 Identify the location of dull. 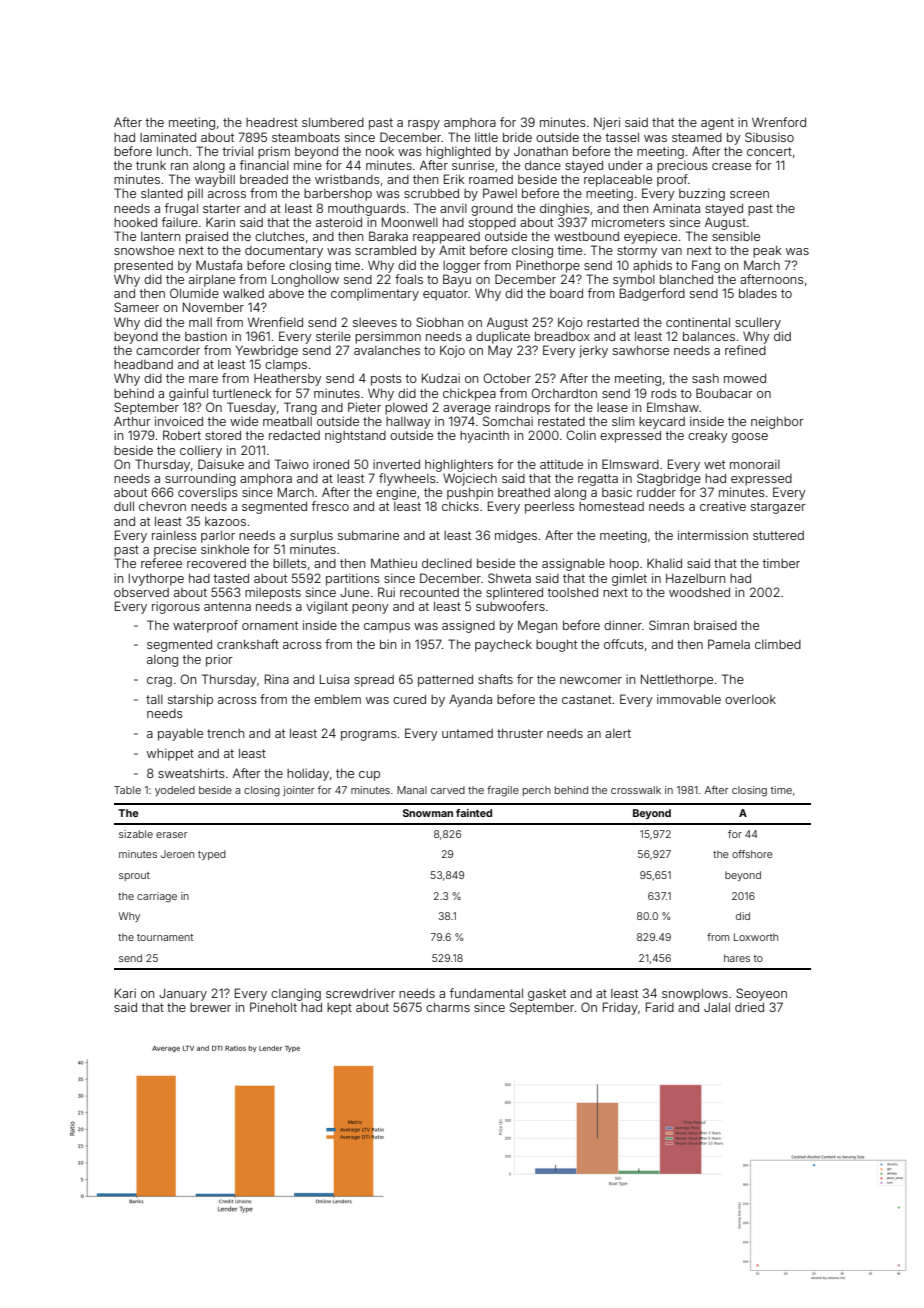
(124, 506).
